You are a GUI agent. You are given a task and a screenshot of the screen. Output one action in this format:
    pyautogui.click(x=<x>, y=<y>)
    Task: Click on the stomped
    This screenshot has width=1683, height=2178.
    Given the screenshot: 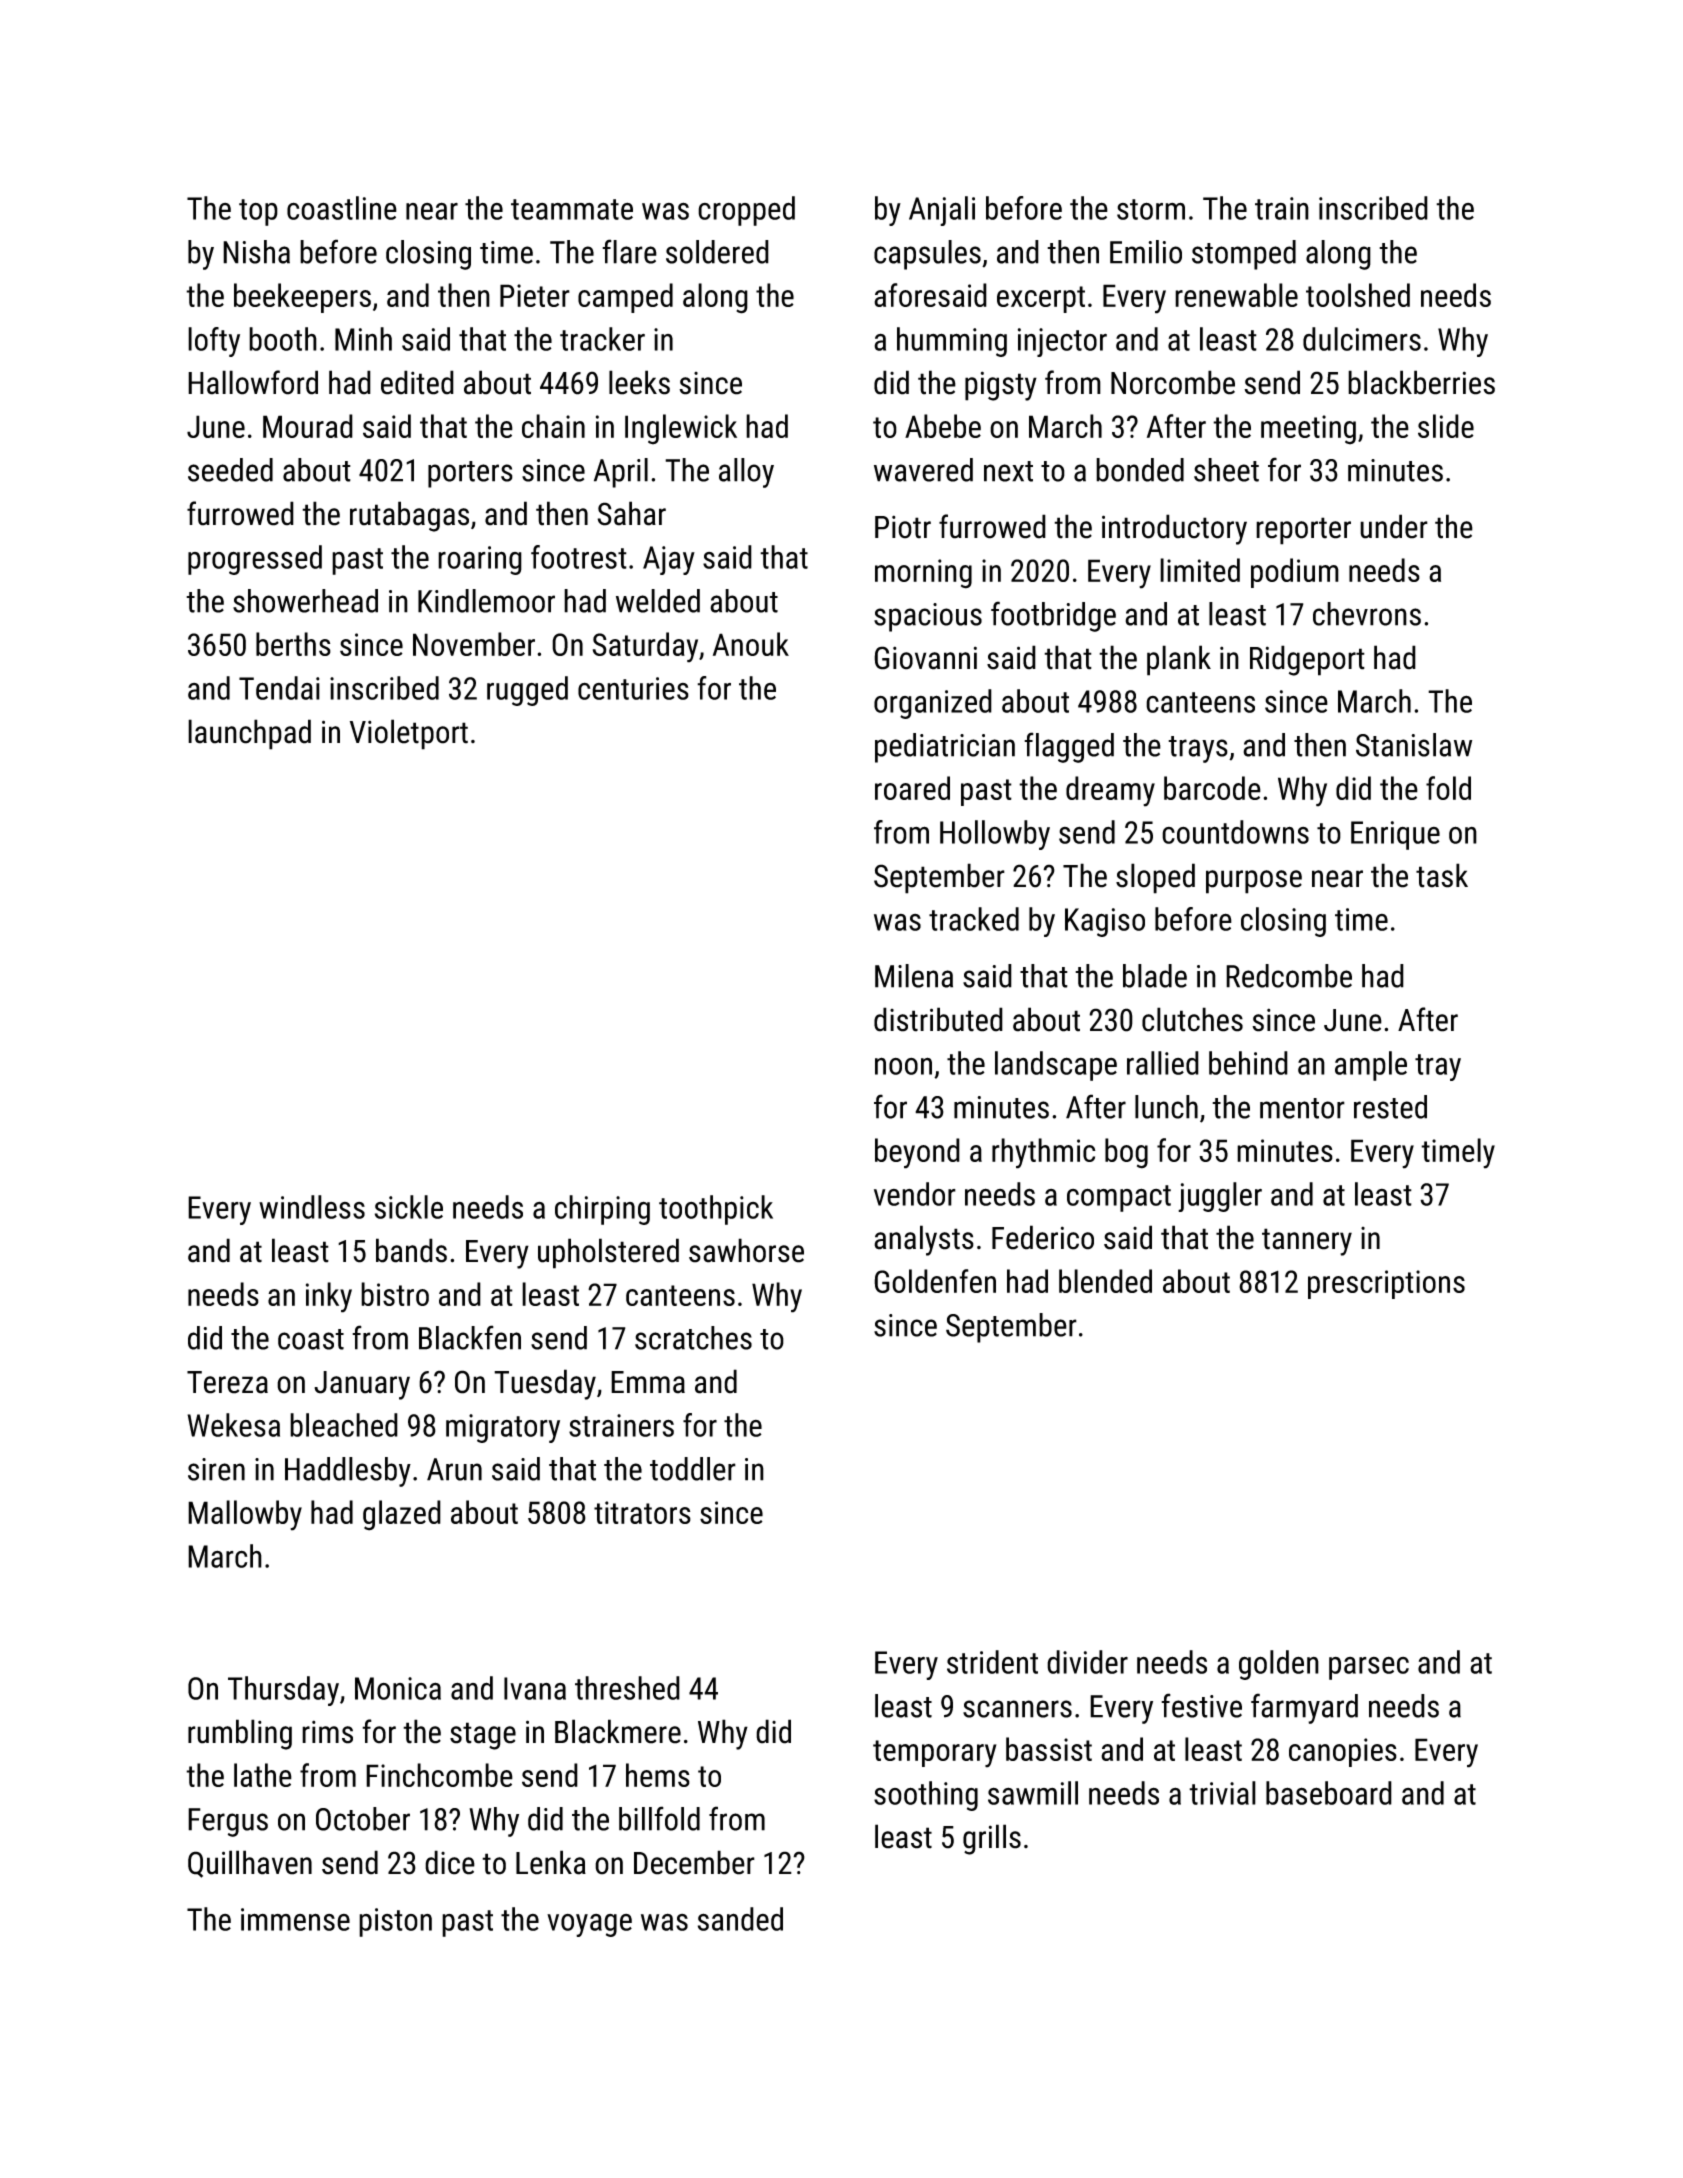 What is the action you would take?
    pyautogui.click(x=1244, y=255)
